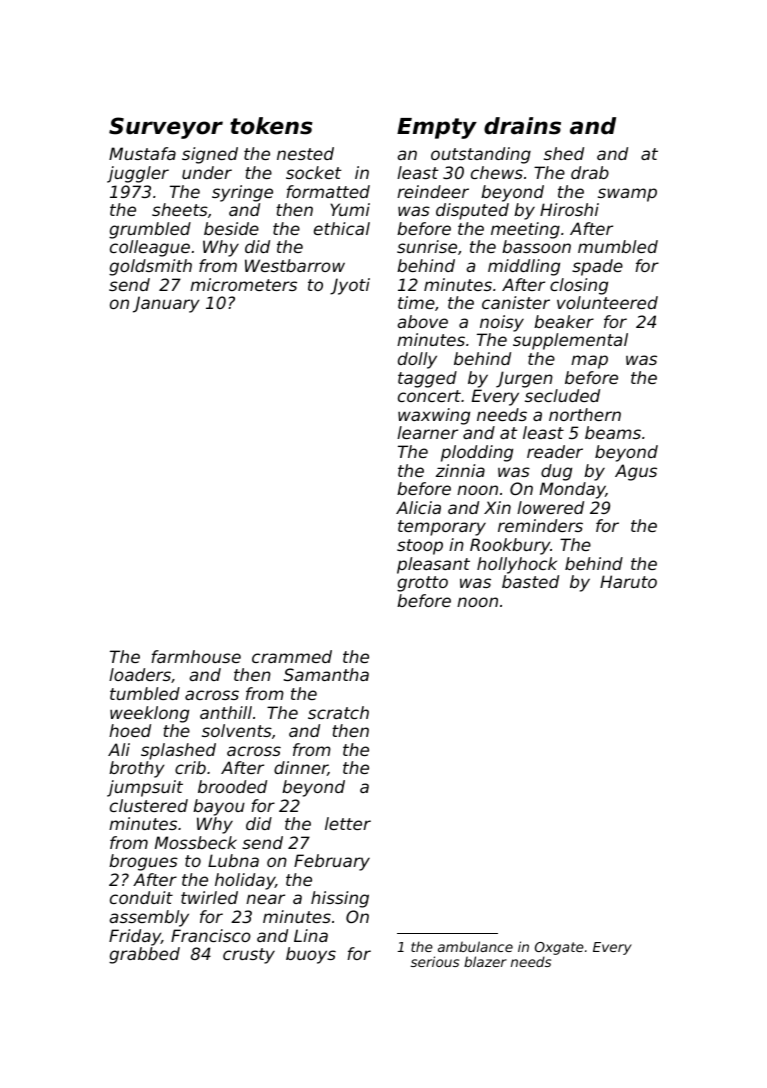  I want to click on colleague, so click(150, 248).
